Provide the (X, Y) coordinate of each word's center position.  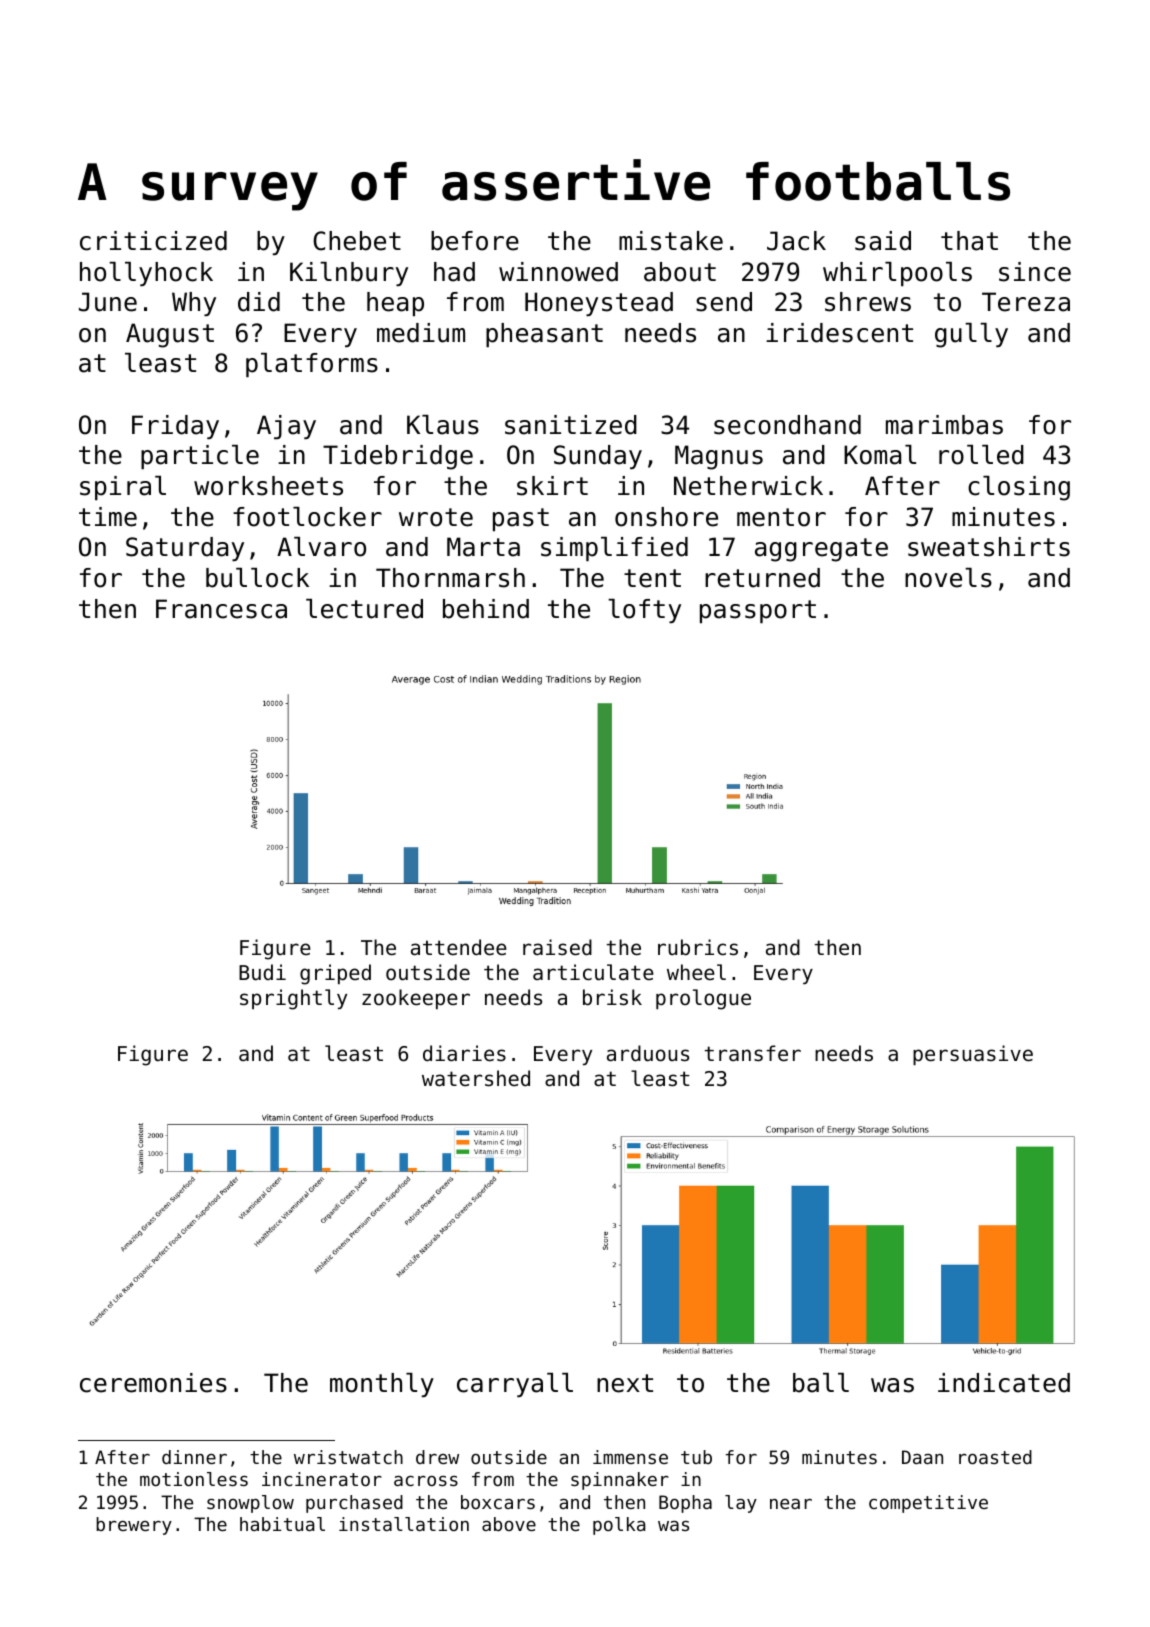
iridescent (839, 333)
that (969, 241)
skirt (552, 486)
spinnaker (620, 1481)
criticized (153, 241)
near (791, 1504)
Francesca (221, 609)
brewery (134, 1526)
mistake (671, 241)
